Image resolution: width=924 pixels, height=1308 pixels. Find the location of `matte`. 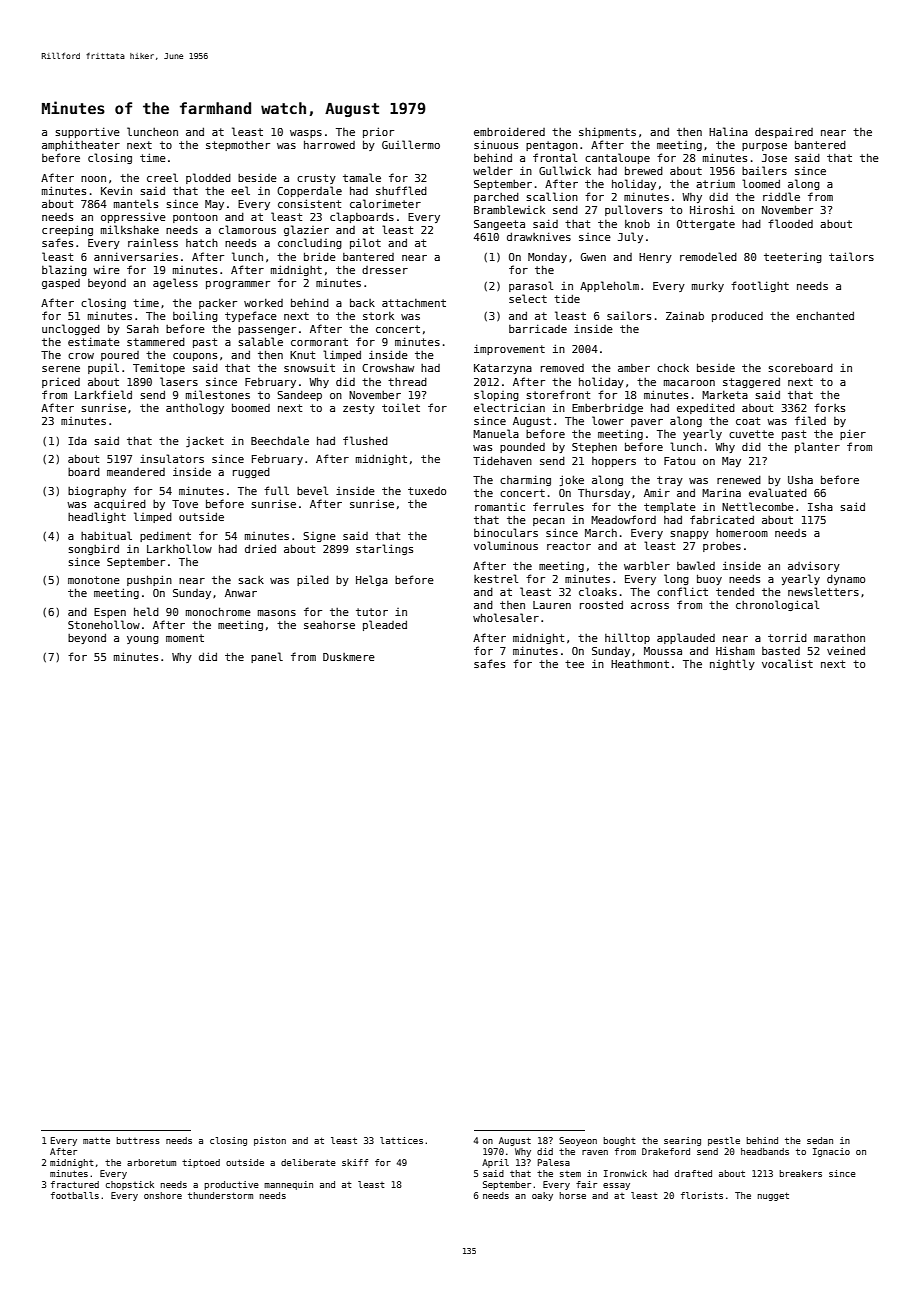

matte is located at coordinates (96, 1140).
